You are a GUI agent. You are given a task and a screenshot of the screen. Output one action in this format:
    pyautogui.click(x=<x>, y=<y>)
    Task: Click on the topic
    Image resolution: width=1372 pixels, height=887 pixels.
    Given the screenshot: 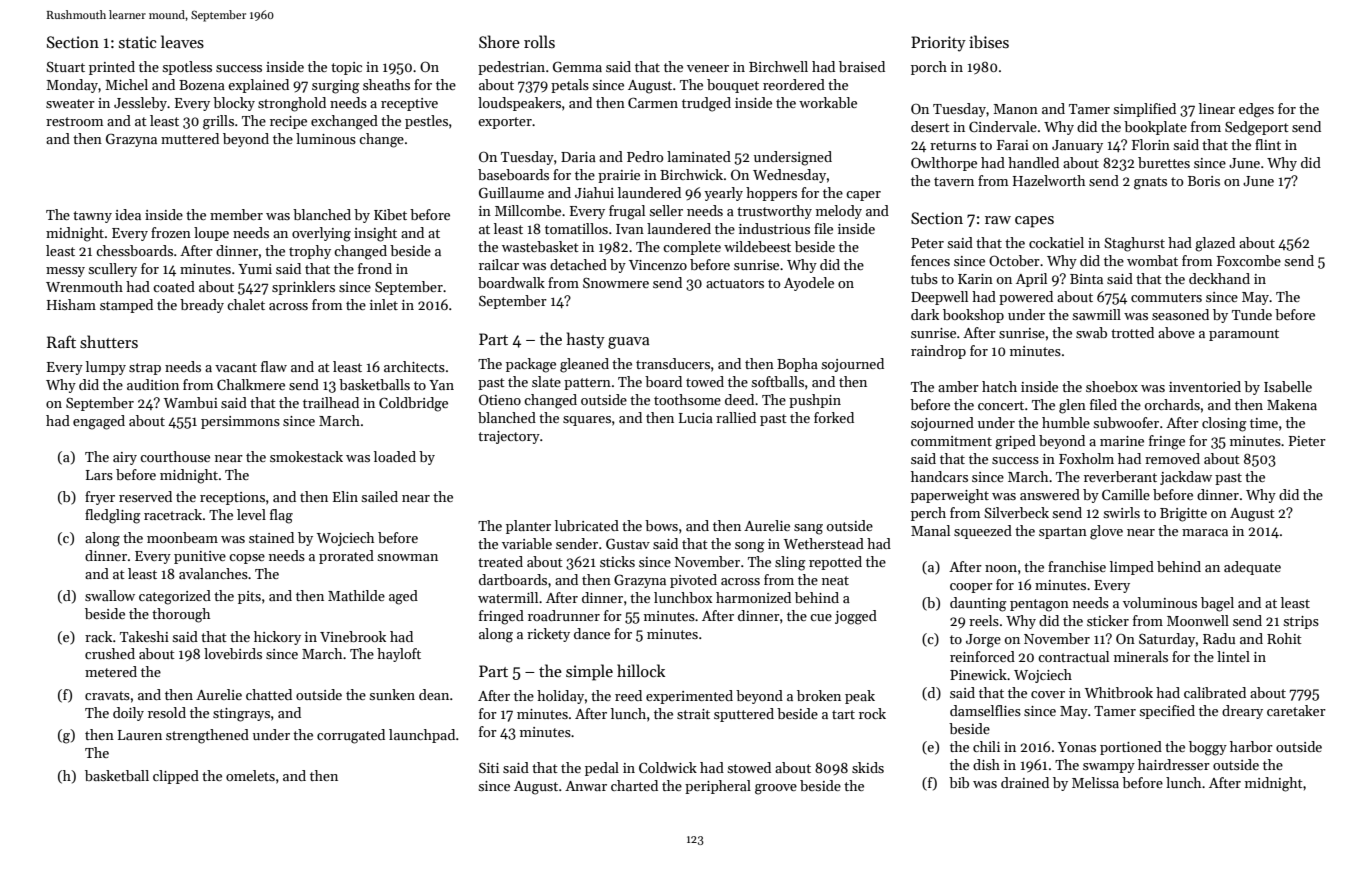 What is the action you would take?
    pyautogui.click(x=346, y=68)
